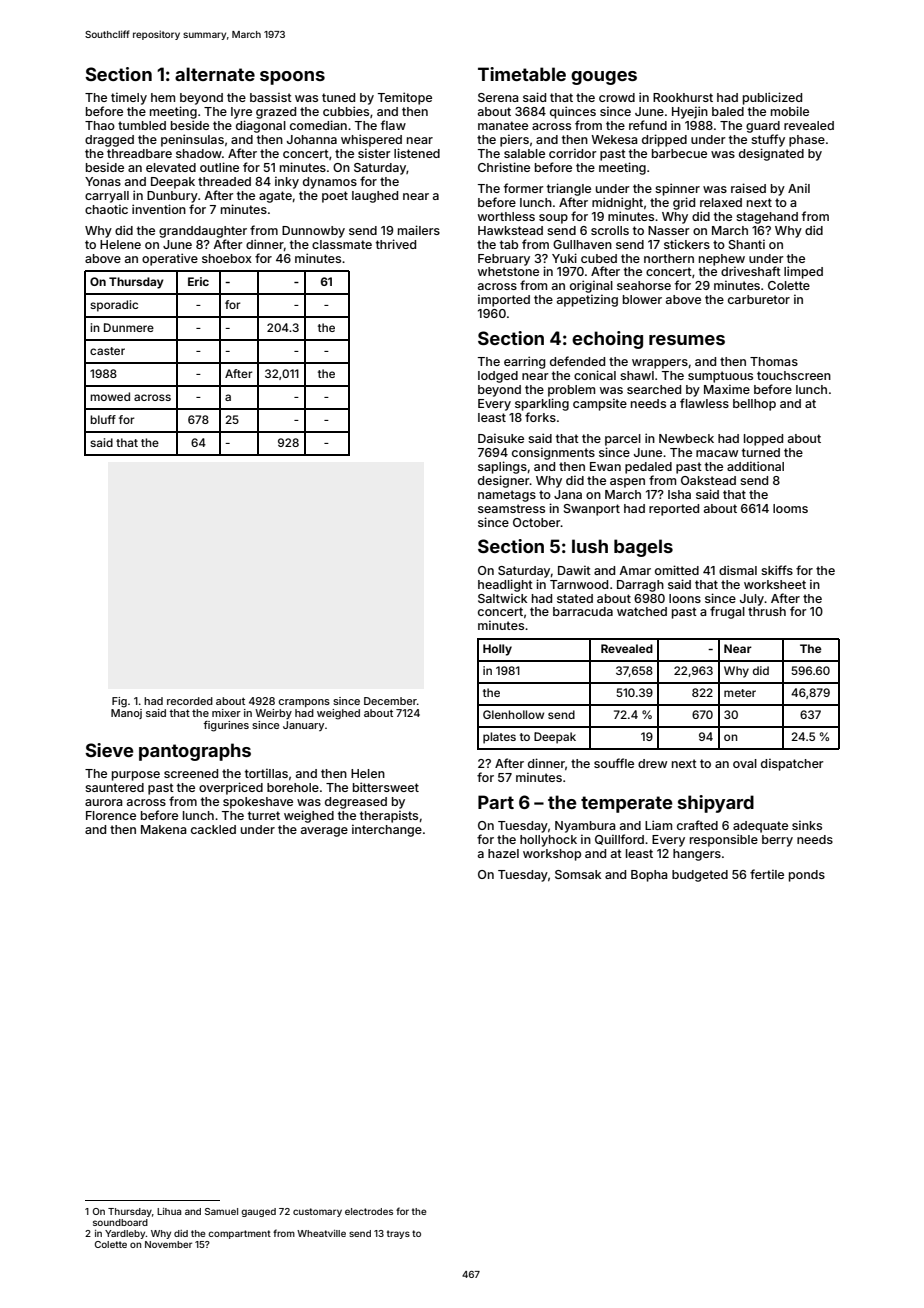  Describe the element at coordinates (190, 701) in the page. I see `recorded` at that location.
